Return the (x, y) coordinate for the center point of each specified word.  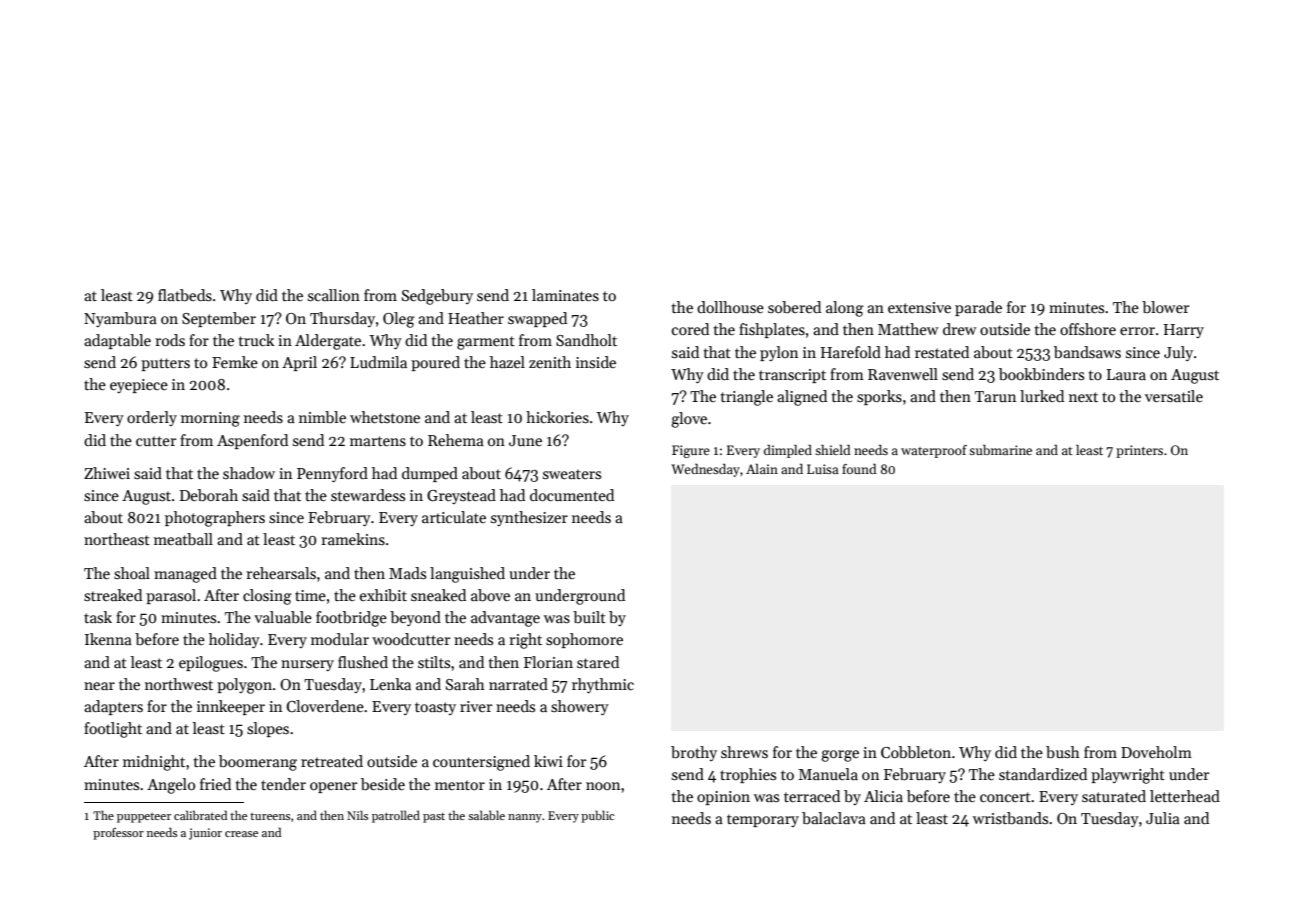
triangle (747, 398)
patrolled (396, 816)
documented (572, 495)
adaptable (117, 341)
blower (1165, 307)
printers (1139, 451)
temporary (763, 820)
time (310, 595)
